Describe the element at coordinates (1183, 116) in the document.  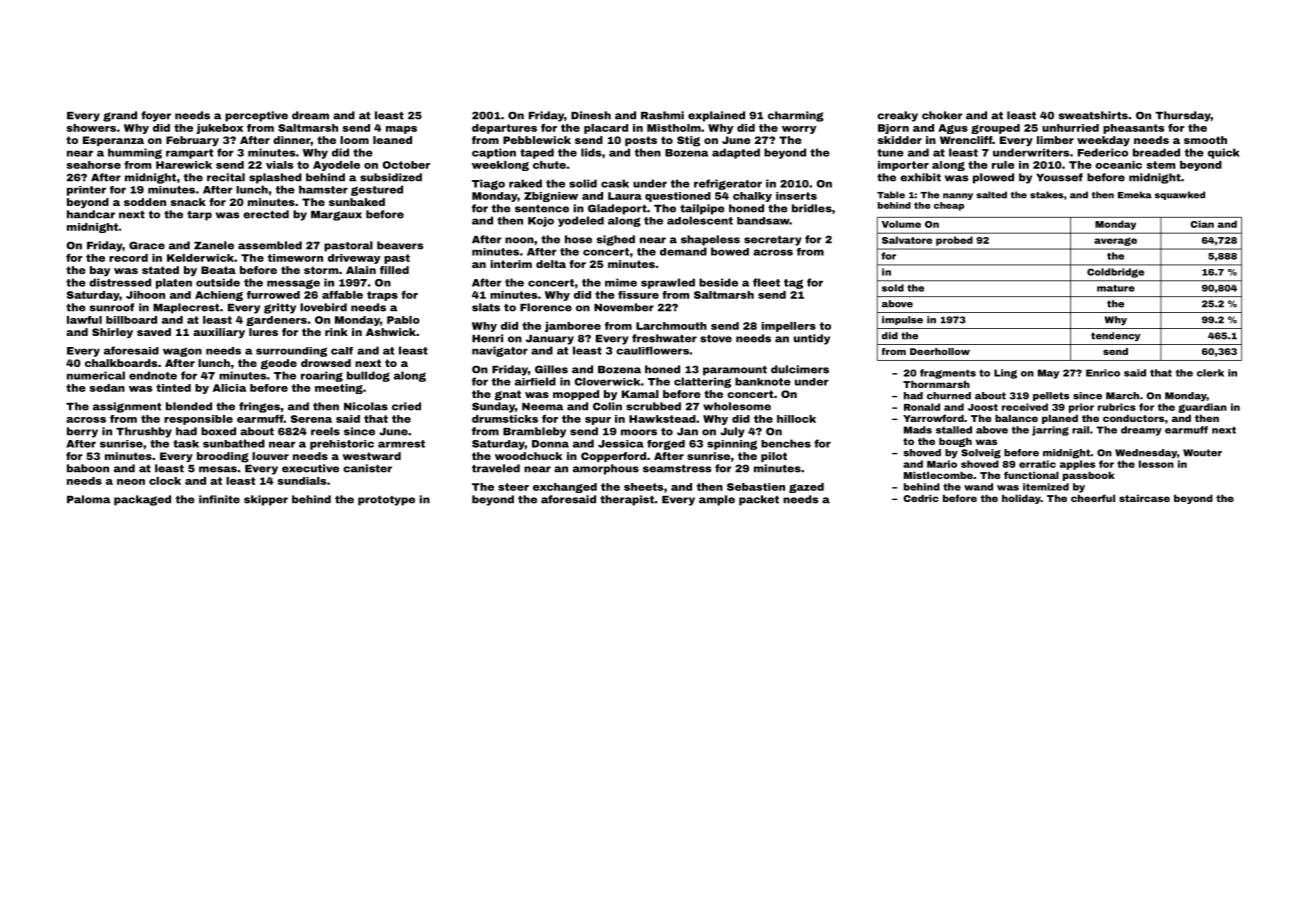
I see `Thursday` at that location.
